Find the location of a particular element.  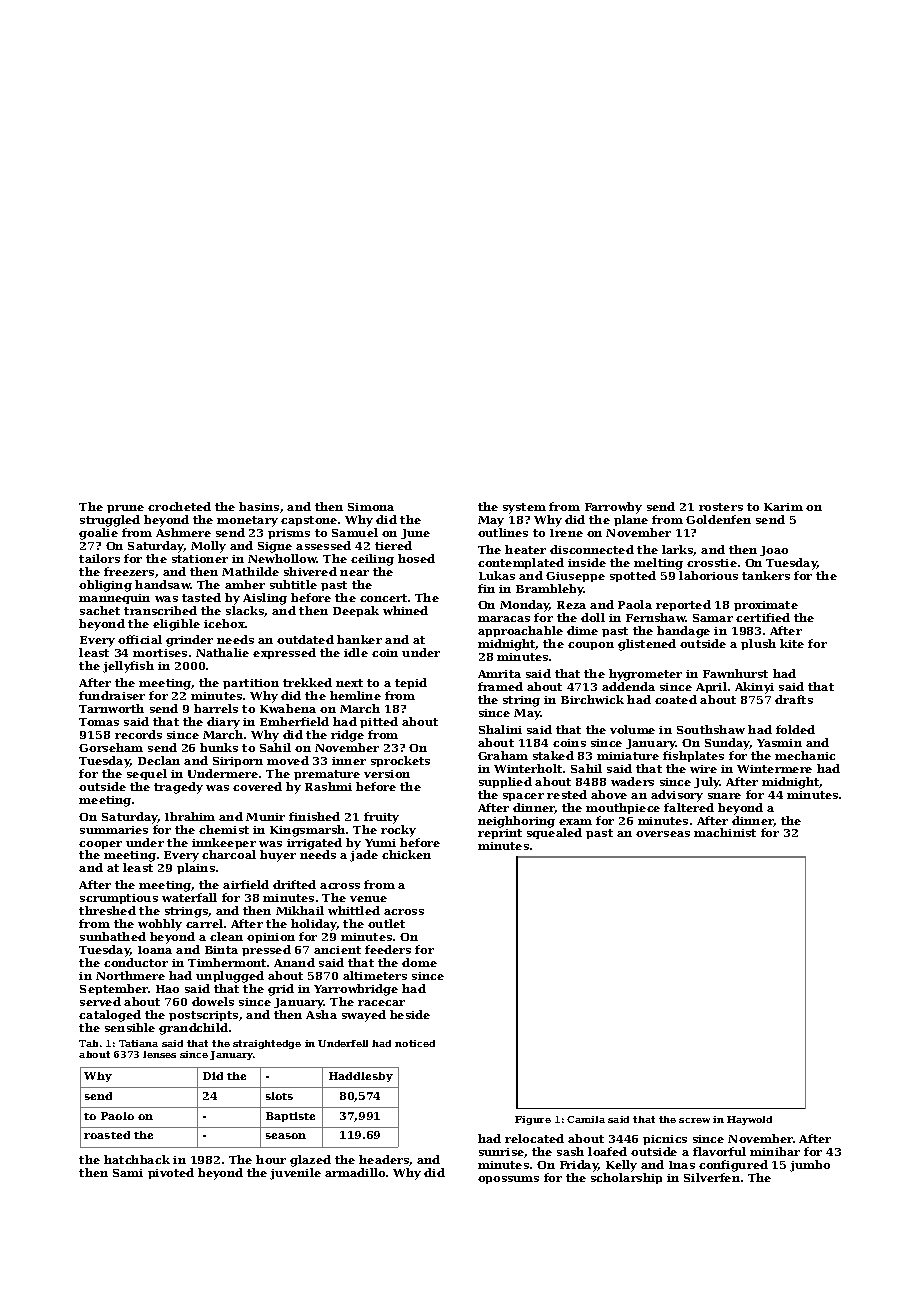

prune is located at coordinates (125, 509).
